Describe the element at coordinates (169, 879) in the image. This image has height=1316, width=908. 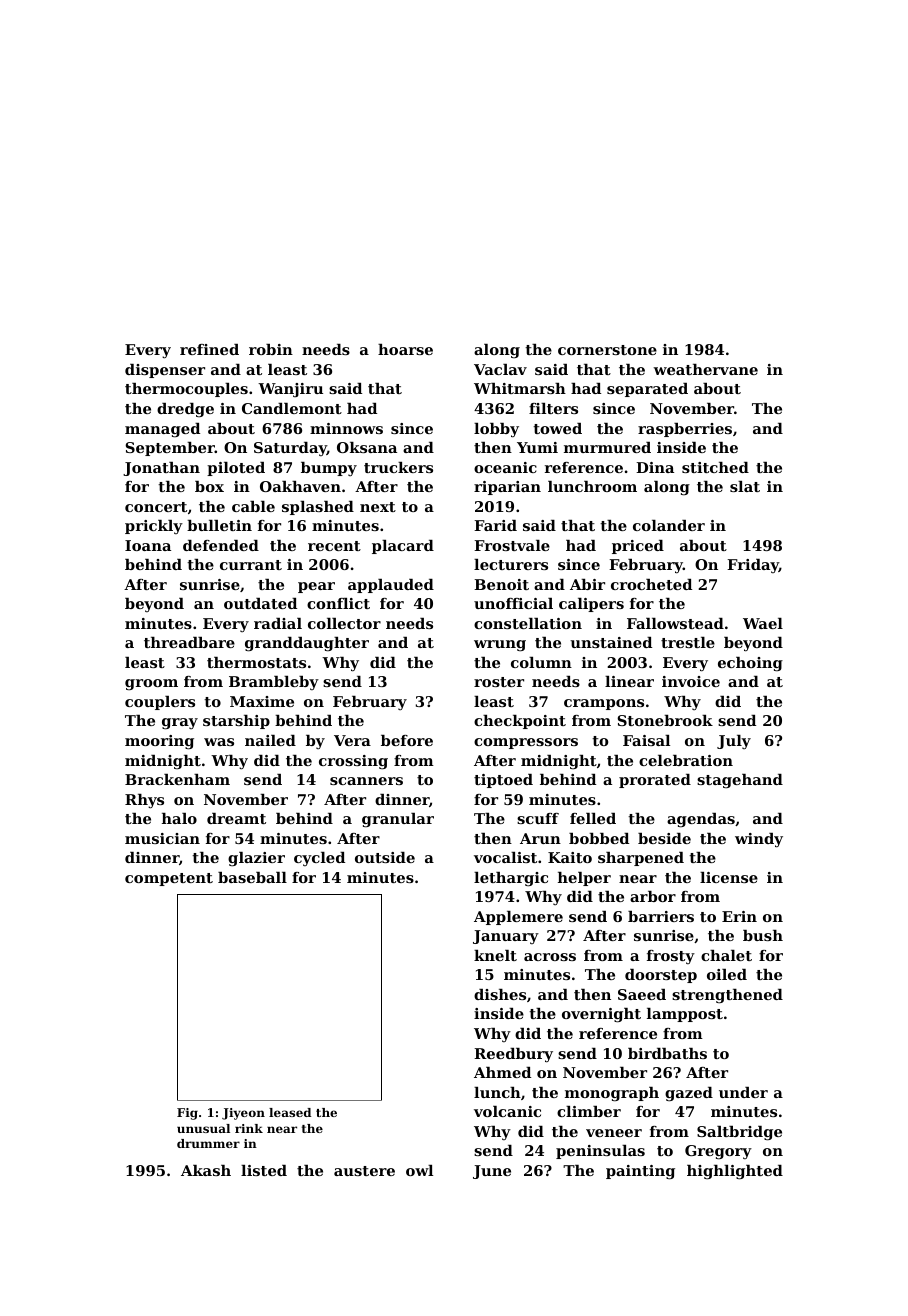
I see `competent` at that location.
